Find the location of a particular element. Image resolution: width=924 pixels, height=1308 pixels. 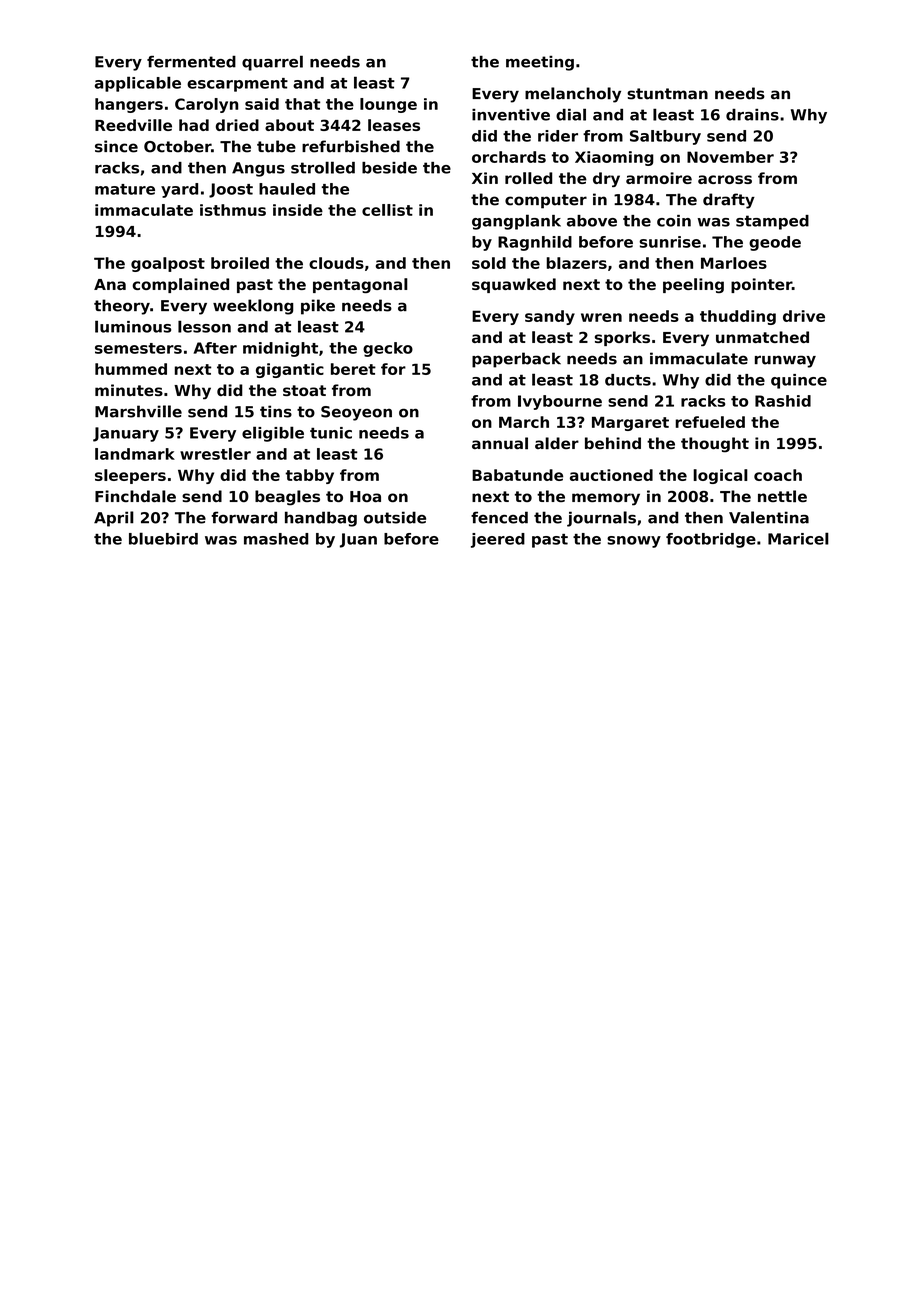

pentagonal is located at coordinates (360, 285).
